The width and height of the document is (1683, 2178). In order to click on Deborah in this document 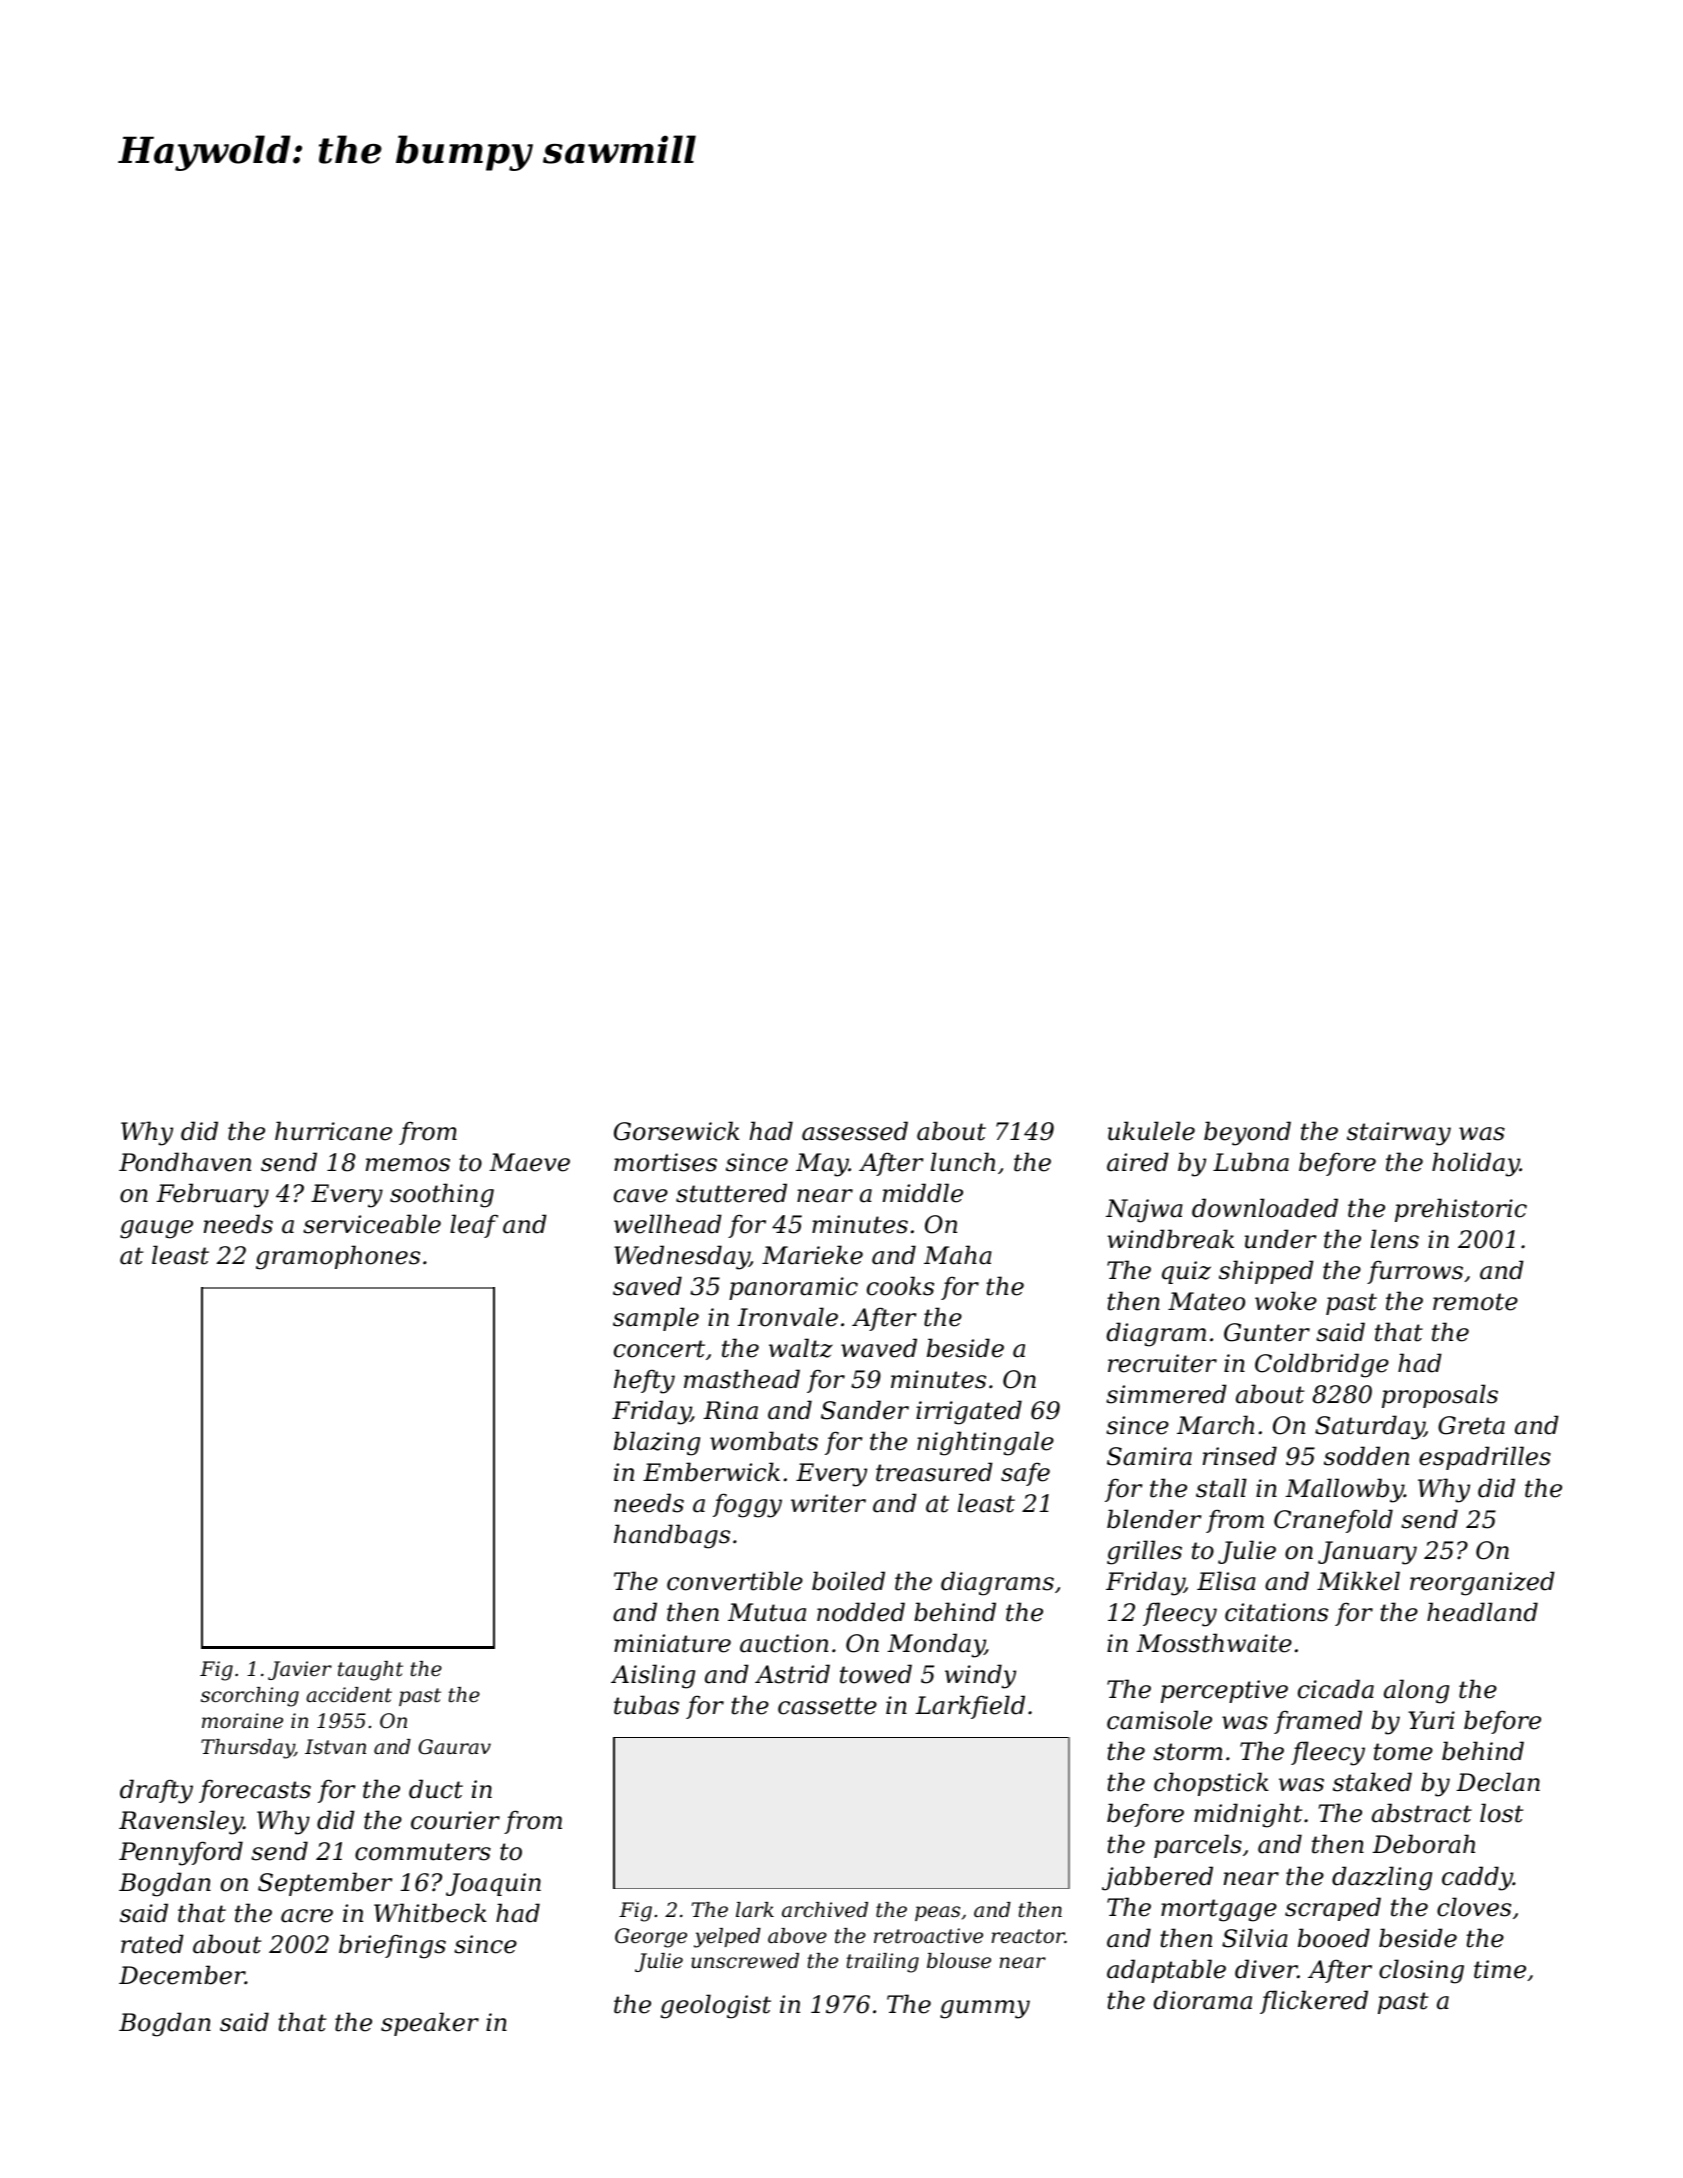, I will do `click(1423, 1844)`.
